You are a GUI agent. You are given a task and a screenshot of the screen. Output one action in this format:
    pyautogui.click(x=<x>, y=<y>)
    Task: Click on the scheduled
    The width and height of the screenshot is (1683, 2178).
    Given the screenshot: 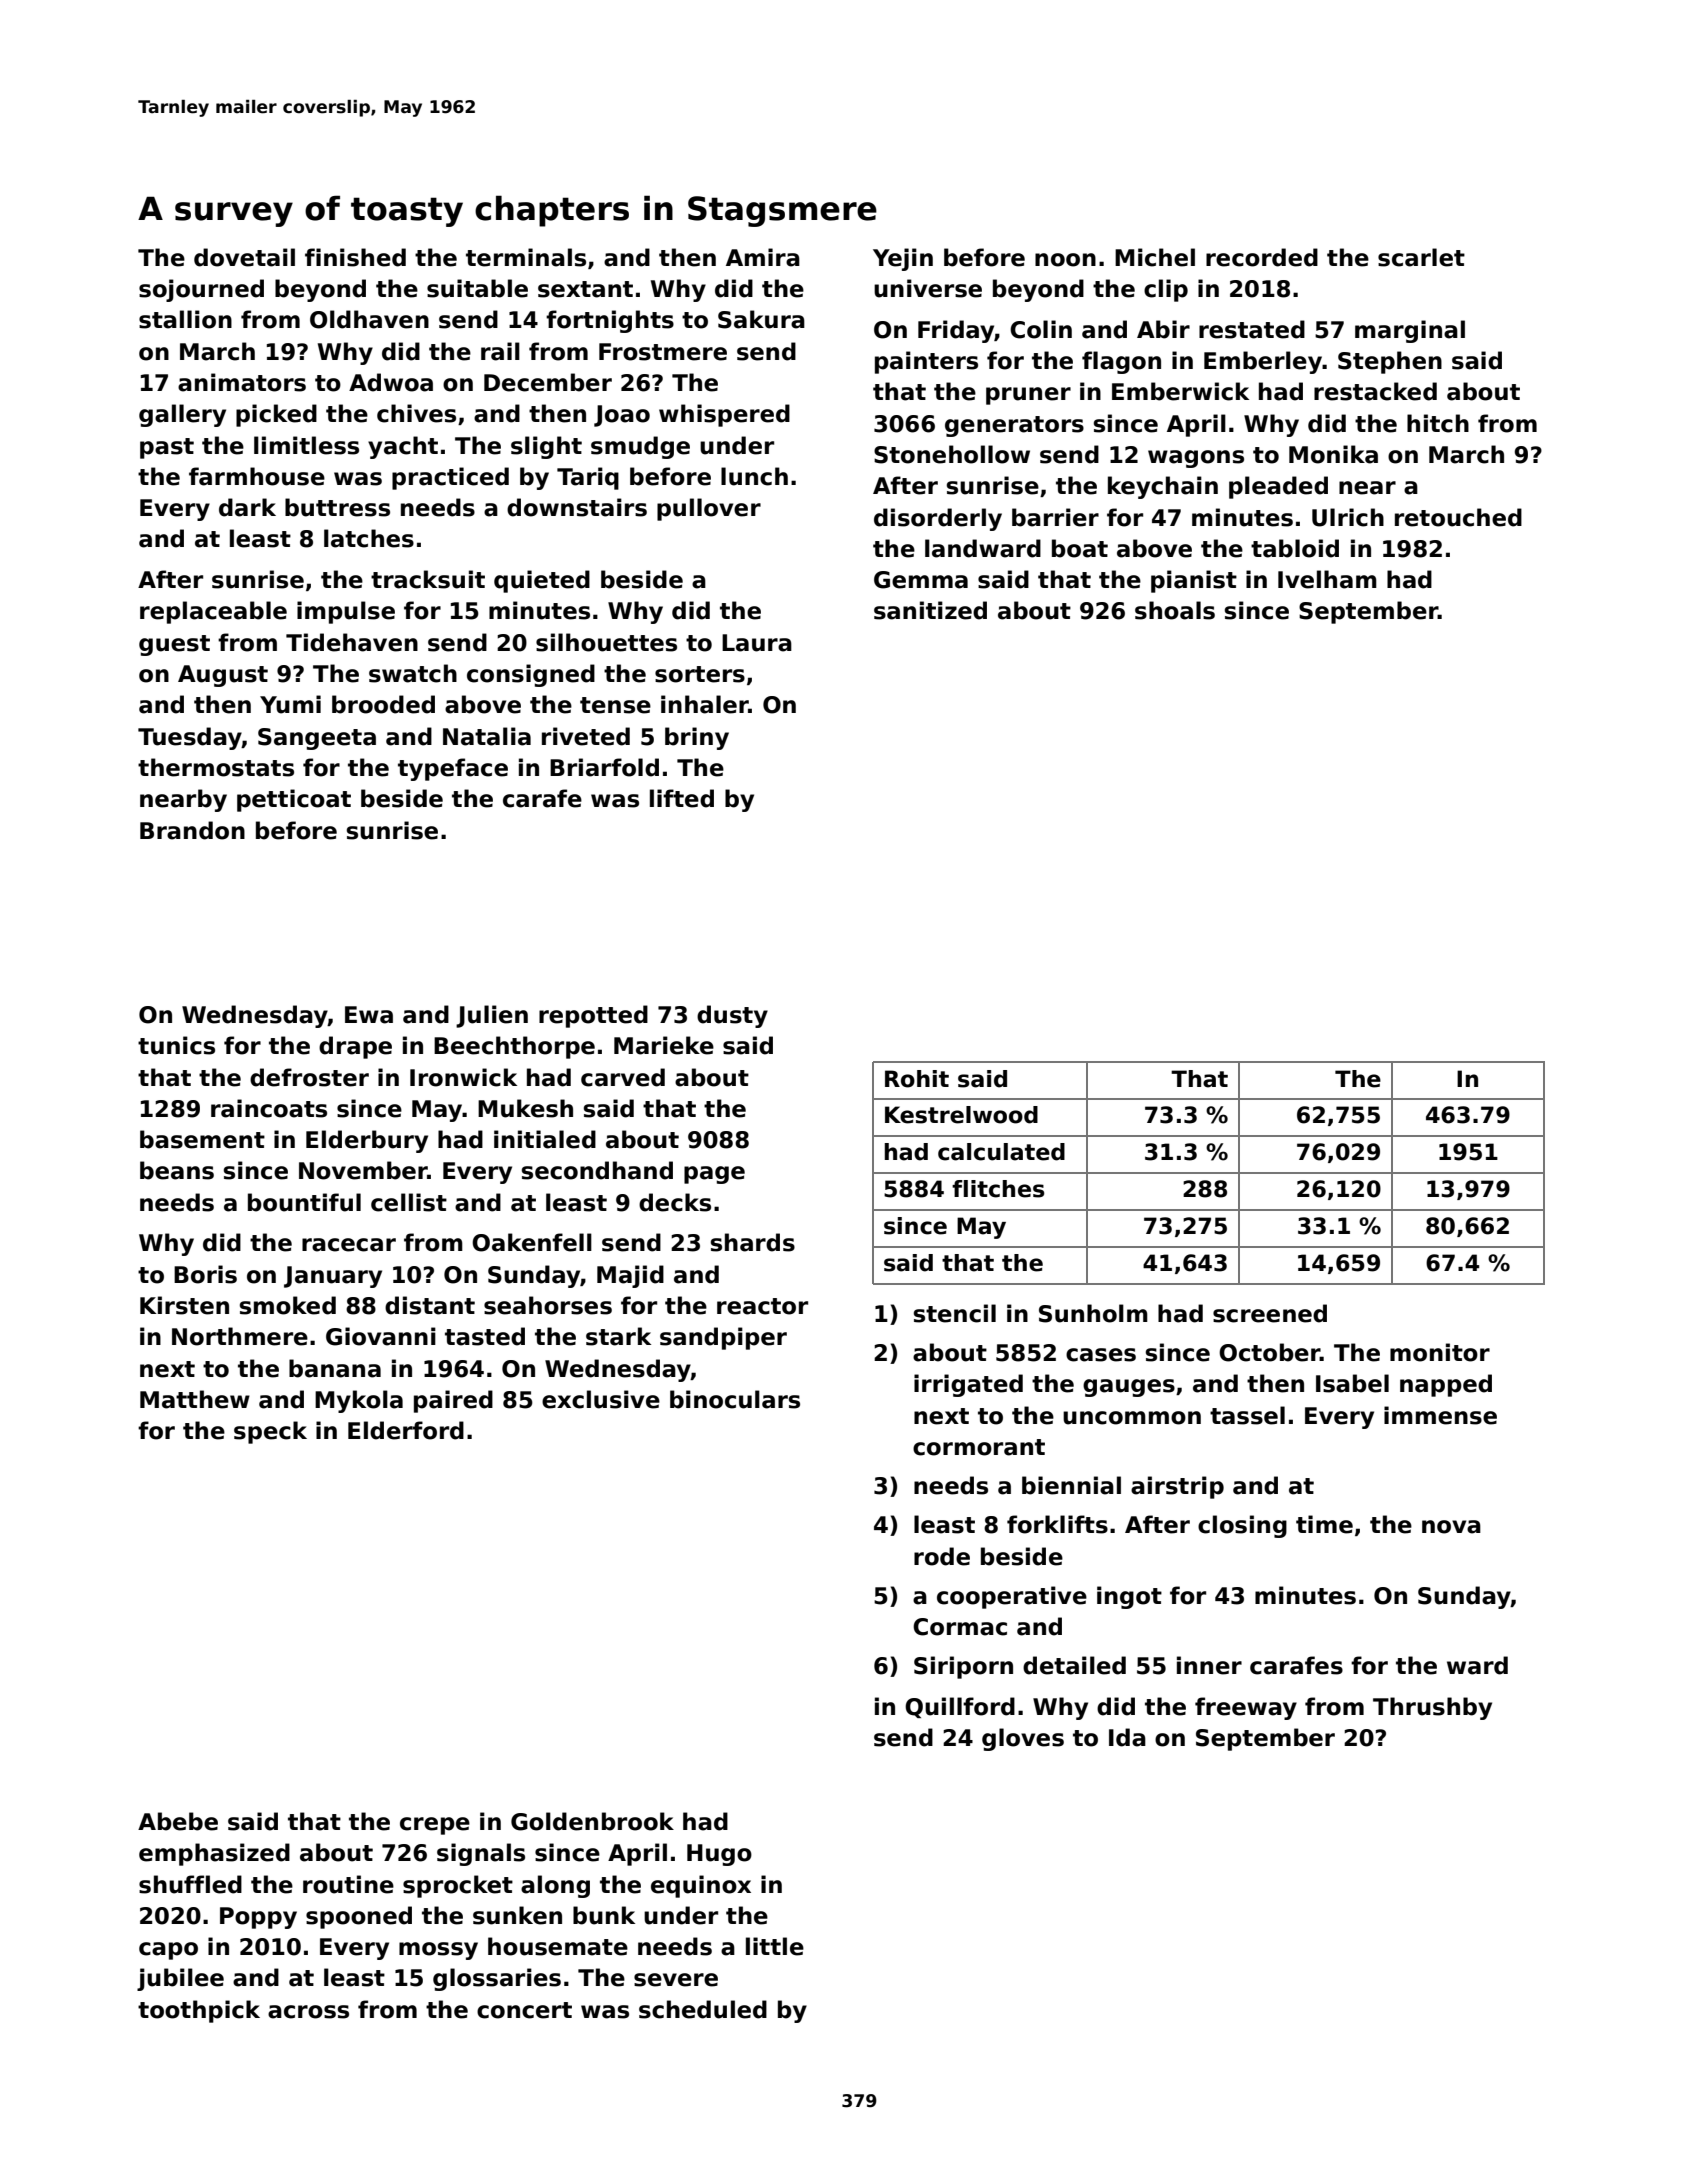 What is the action you would take?
    pyautogui.click(x=703, y=2009)
